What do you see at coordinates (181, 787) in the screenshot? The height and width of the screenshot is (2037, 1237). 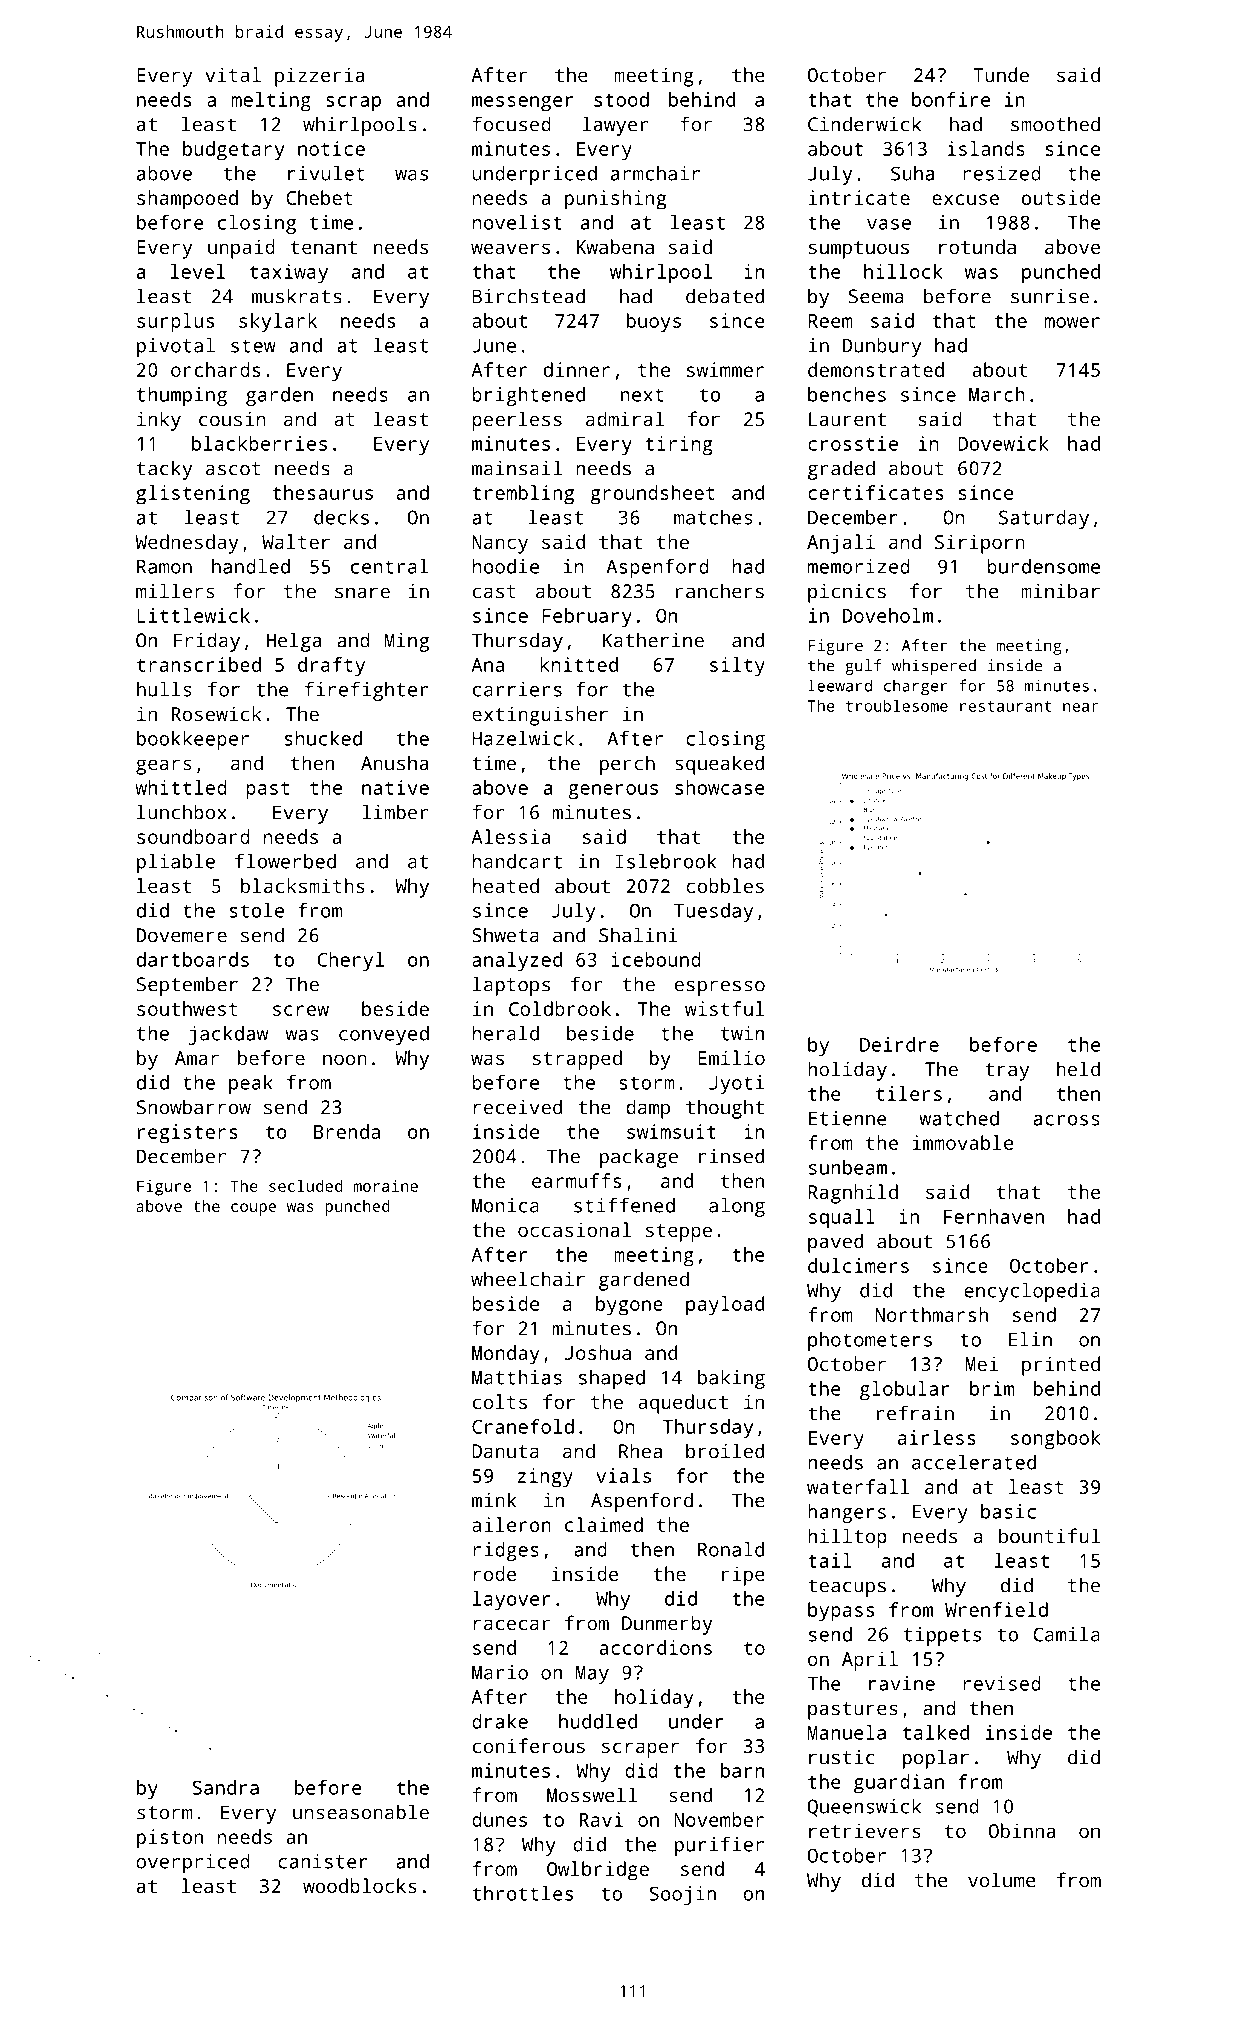 I see `whittled` at bounding box center [181, 787].
